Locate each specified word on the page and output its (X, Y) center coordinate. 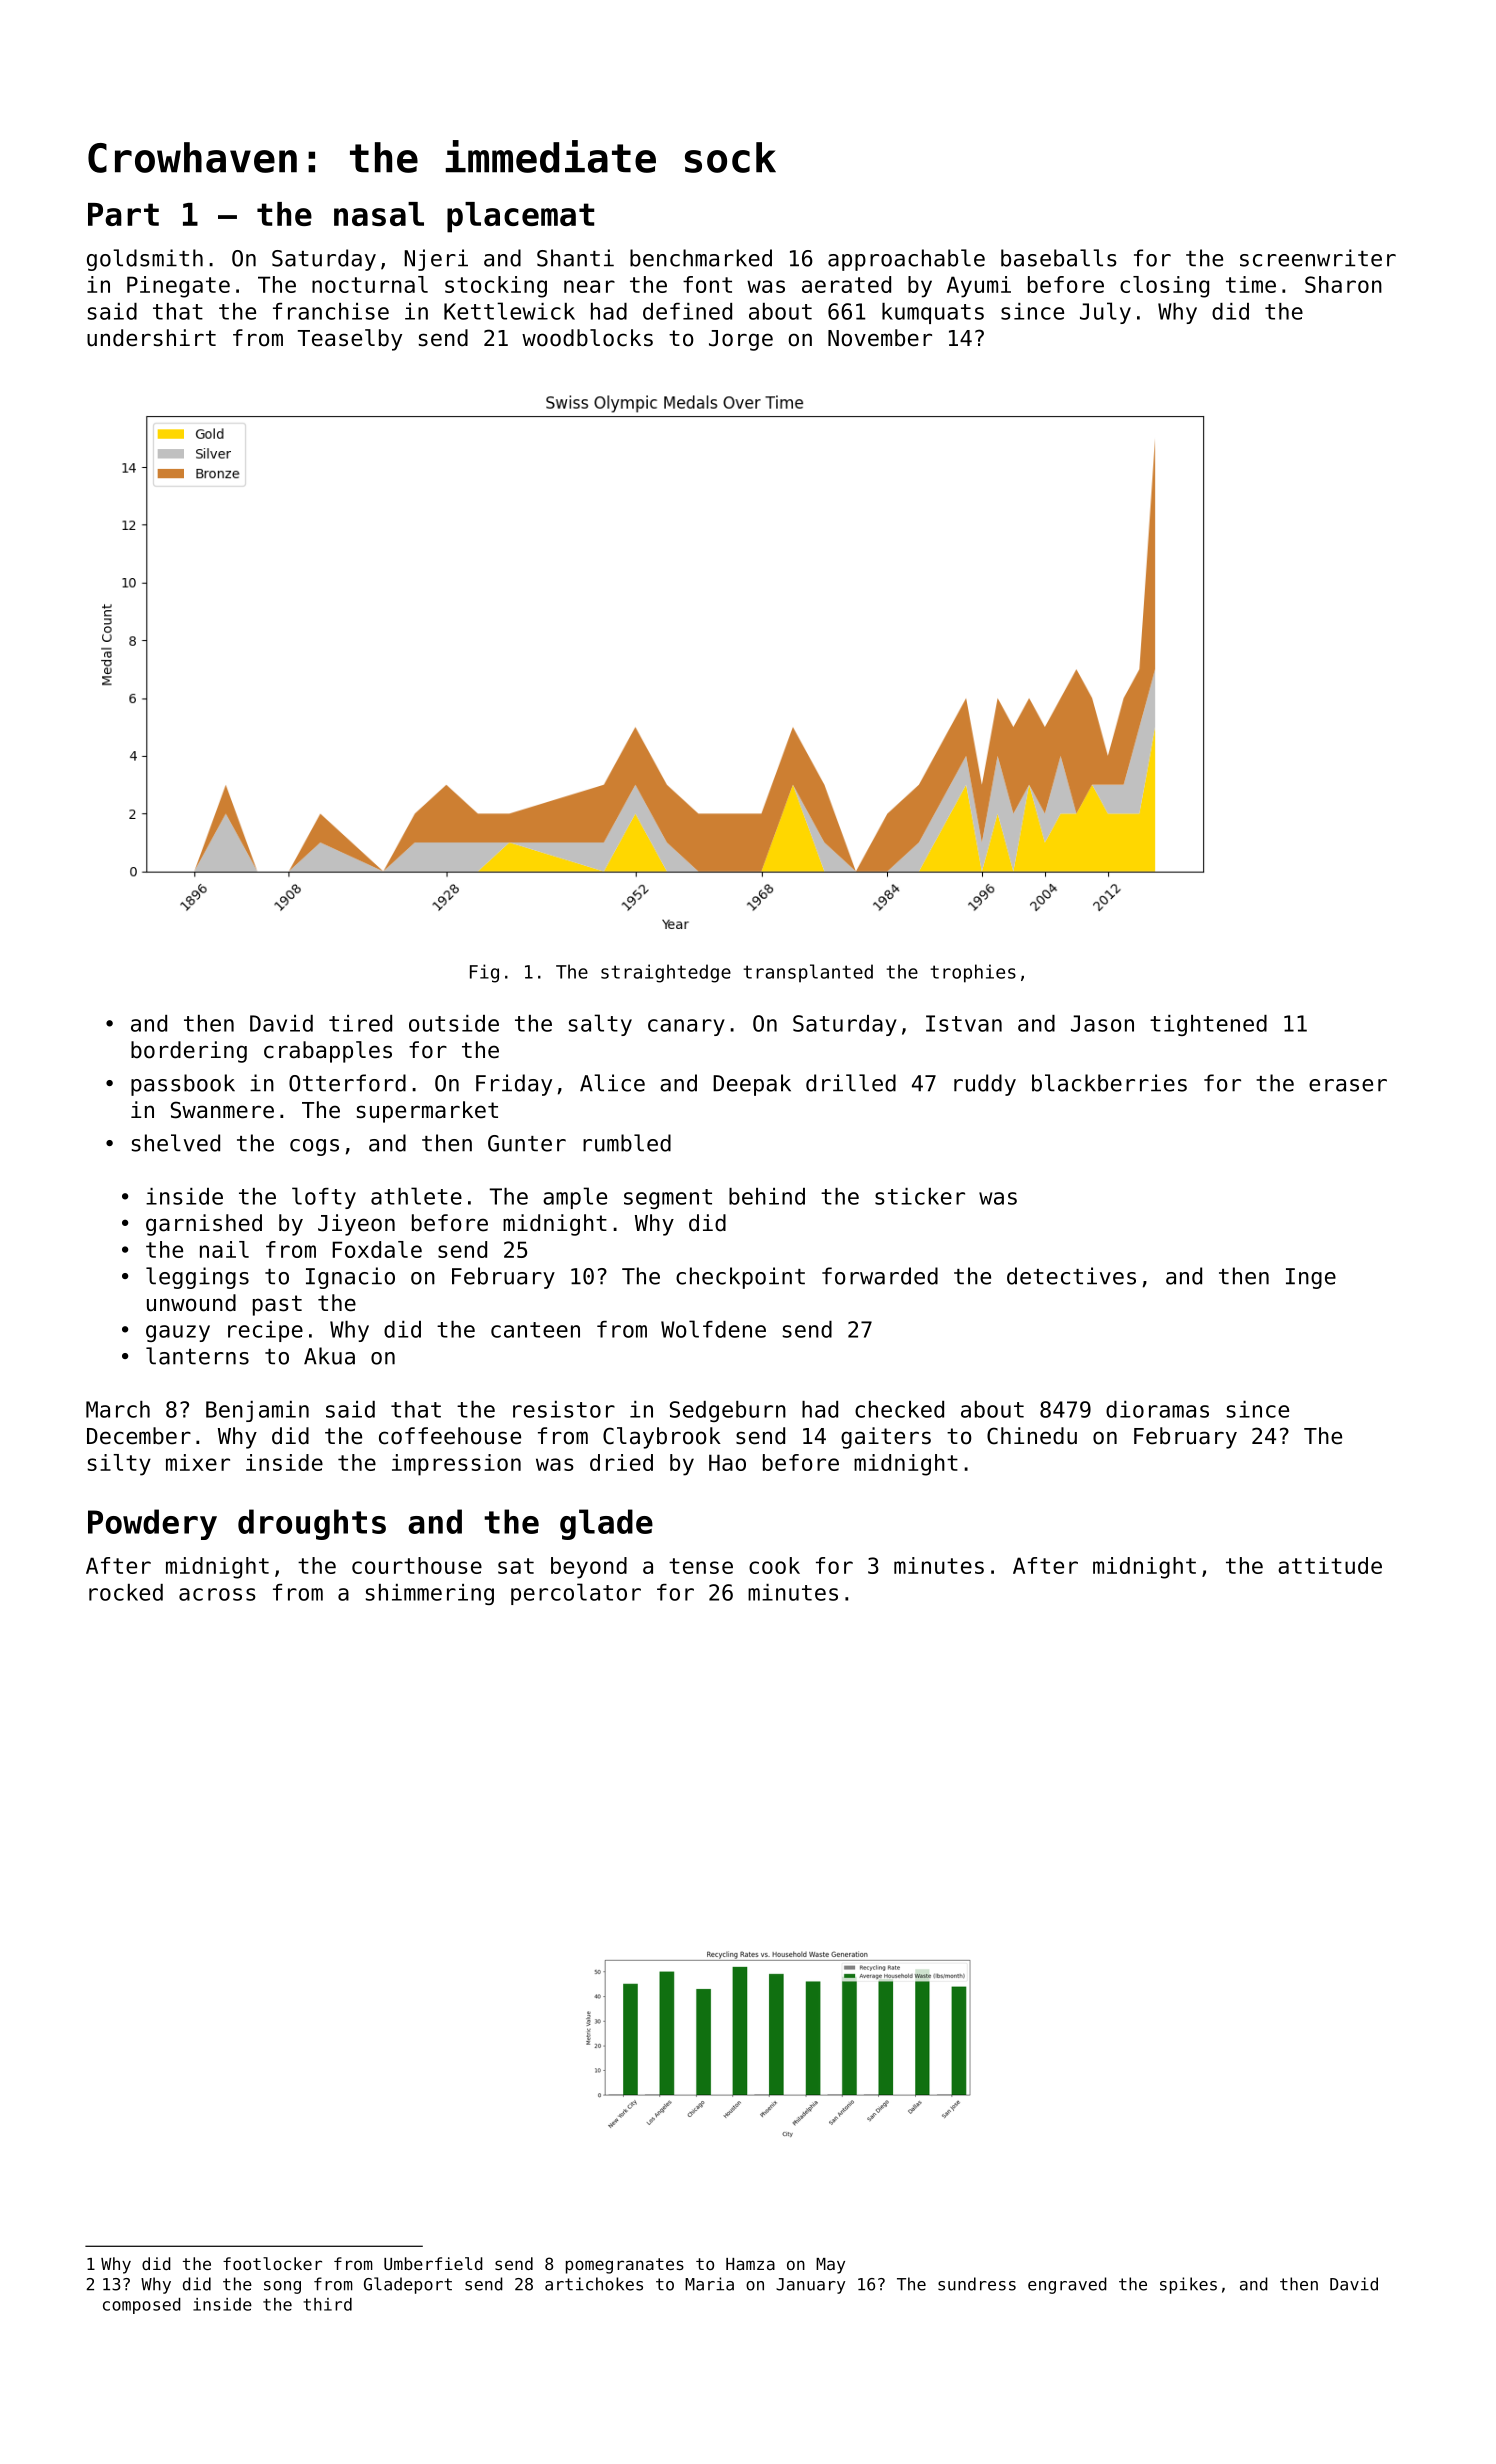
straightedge (666, 973)
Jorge (741, 340)
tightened (1208, 1025)
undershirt (151, 338)
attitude (1330, 1565)
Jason (1102, 1023)
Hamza (750, 2264)
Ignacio (350, 1278)
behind (767, 1196)
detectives (1071, 1276)
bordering (189, 1052)
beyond (589, 1568)
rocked (126, 1592)
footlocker (272, 2263)
